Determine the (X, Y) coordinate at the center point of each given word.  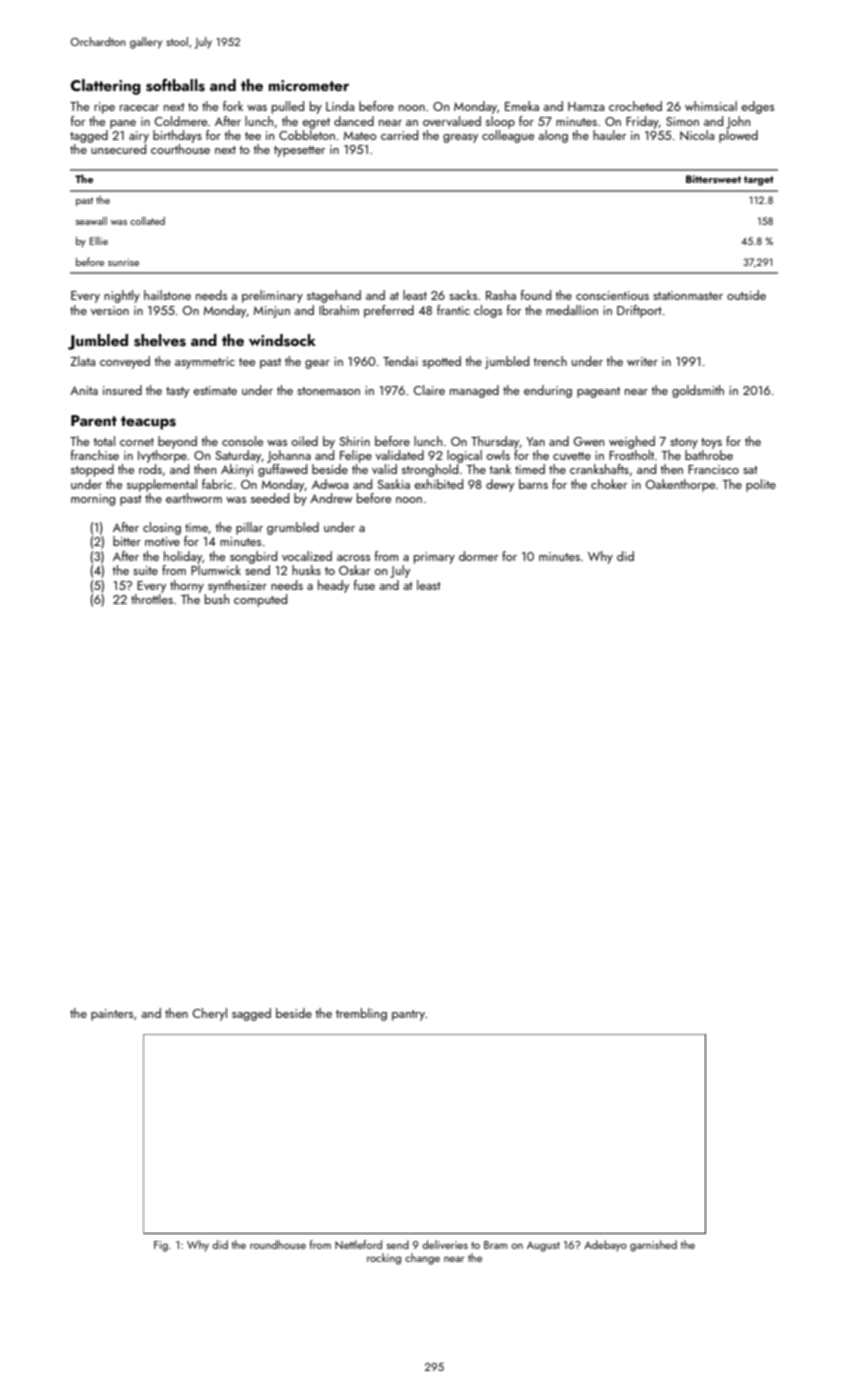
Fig (161, 1246)
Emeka (522, 106)
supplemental (162, 485)
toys (711, 443)
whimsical (711, 106)
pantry (409, 1015)
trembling (361, 1014)
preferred (389, 311)
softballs (175, 85)
